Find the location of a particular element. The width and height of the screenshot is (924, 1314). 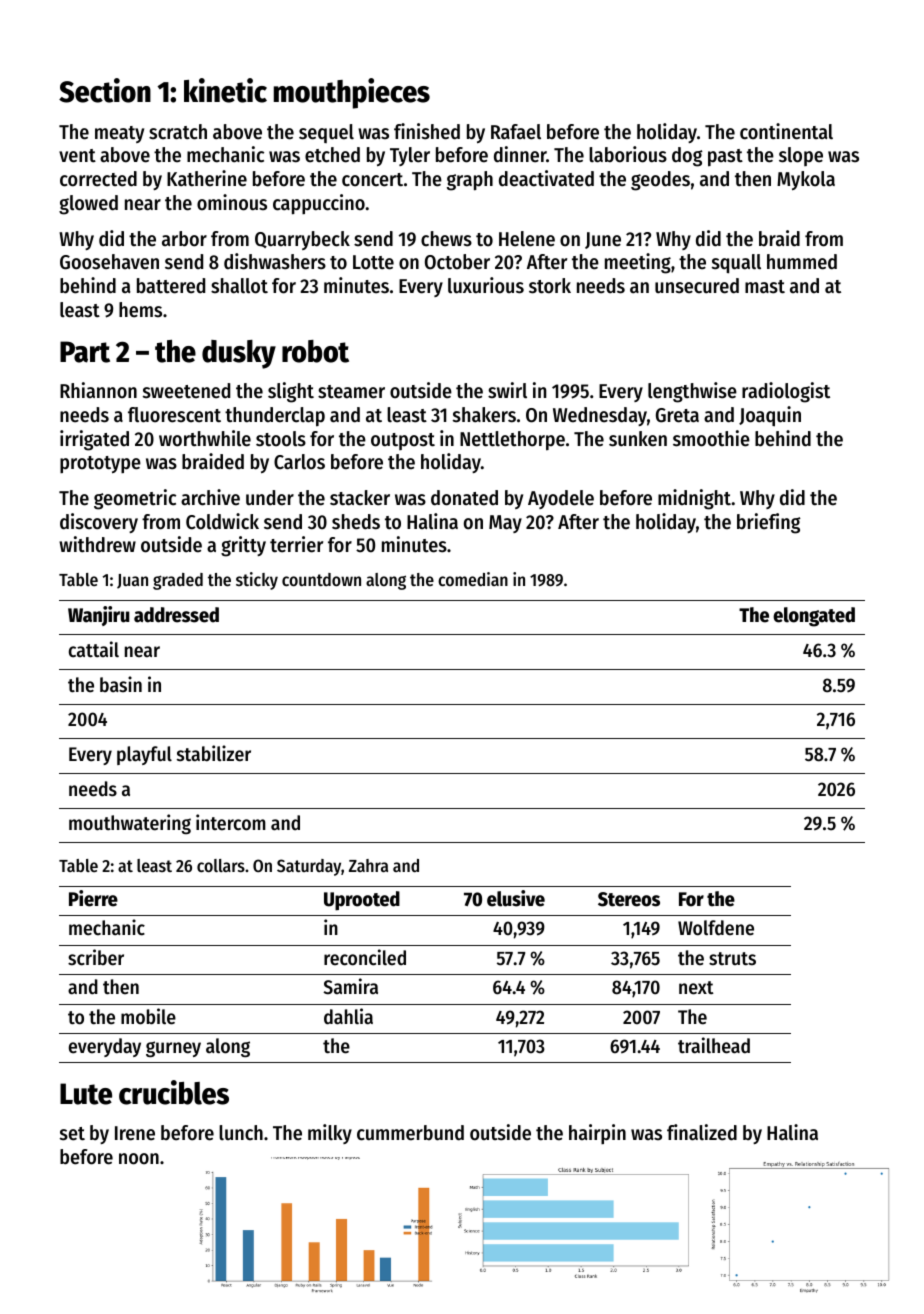

robot is located at coordinates (315, 351).
